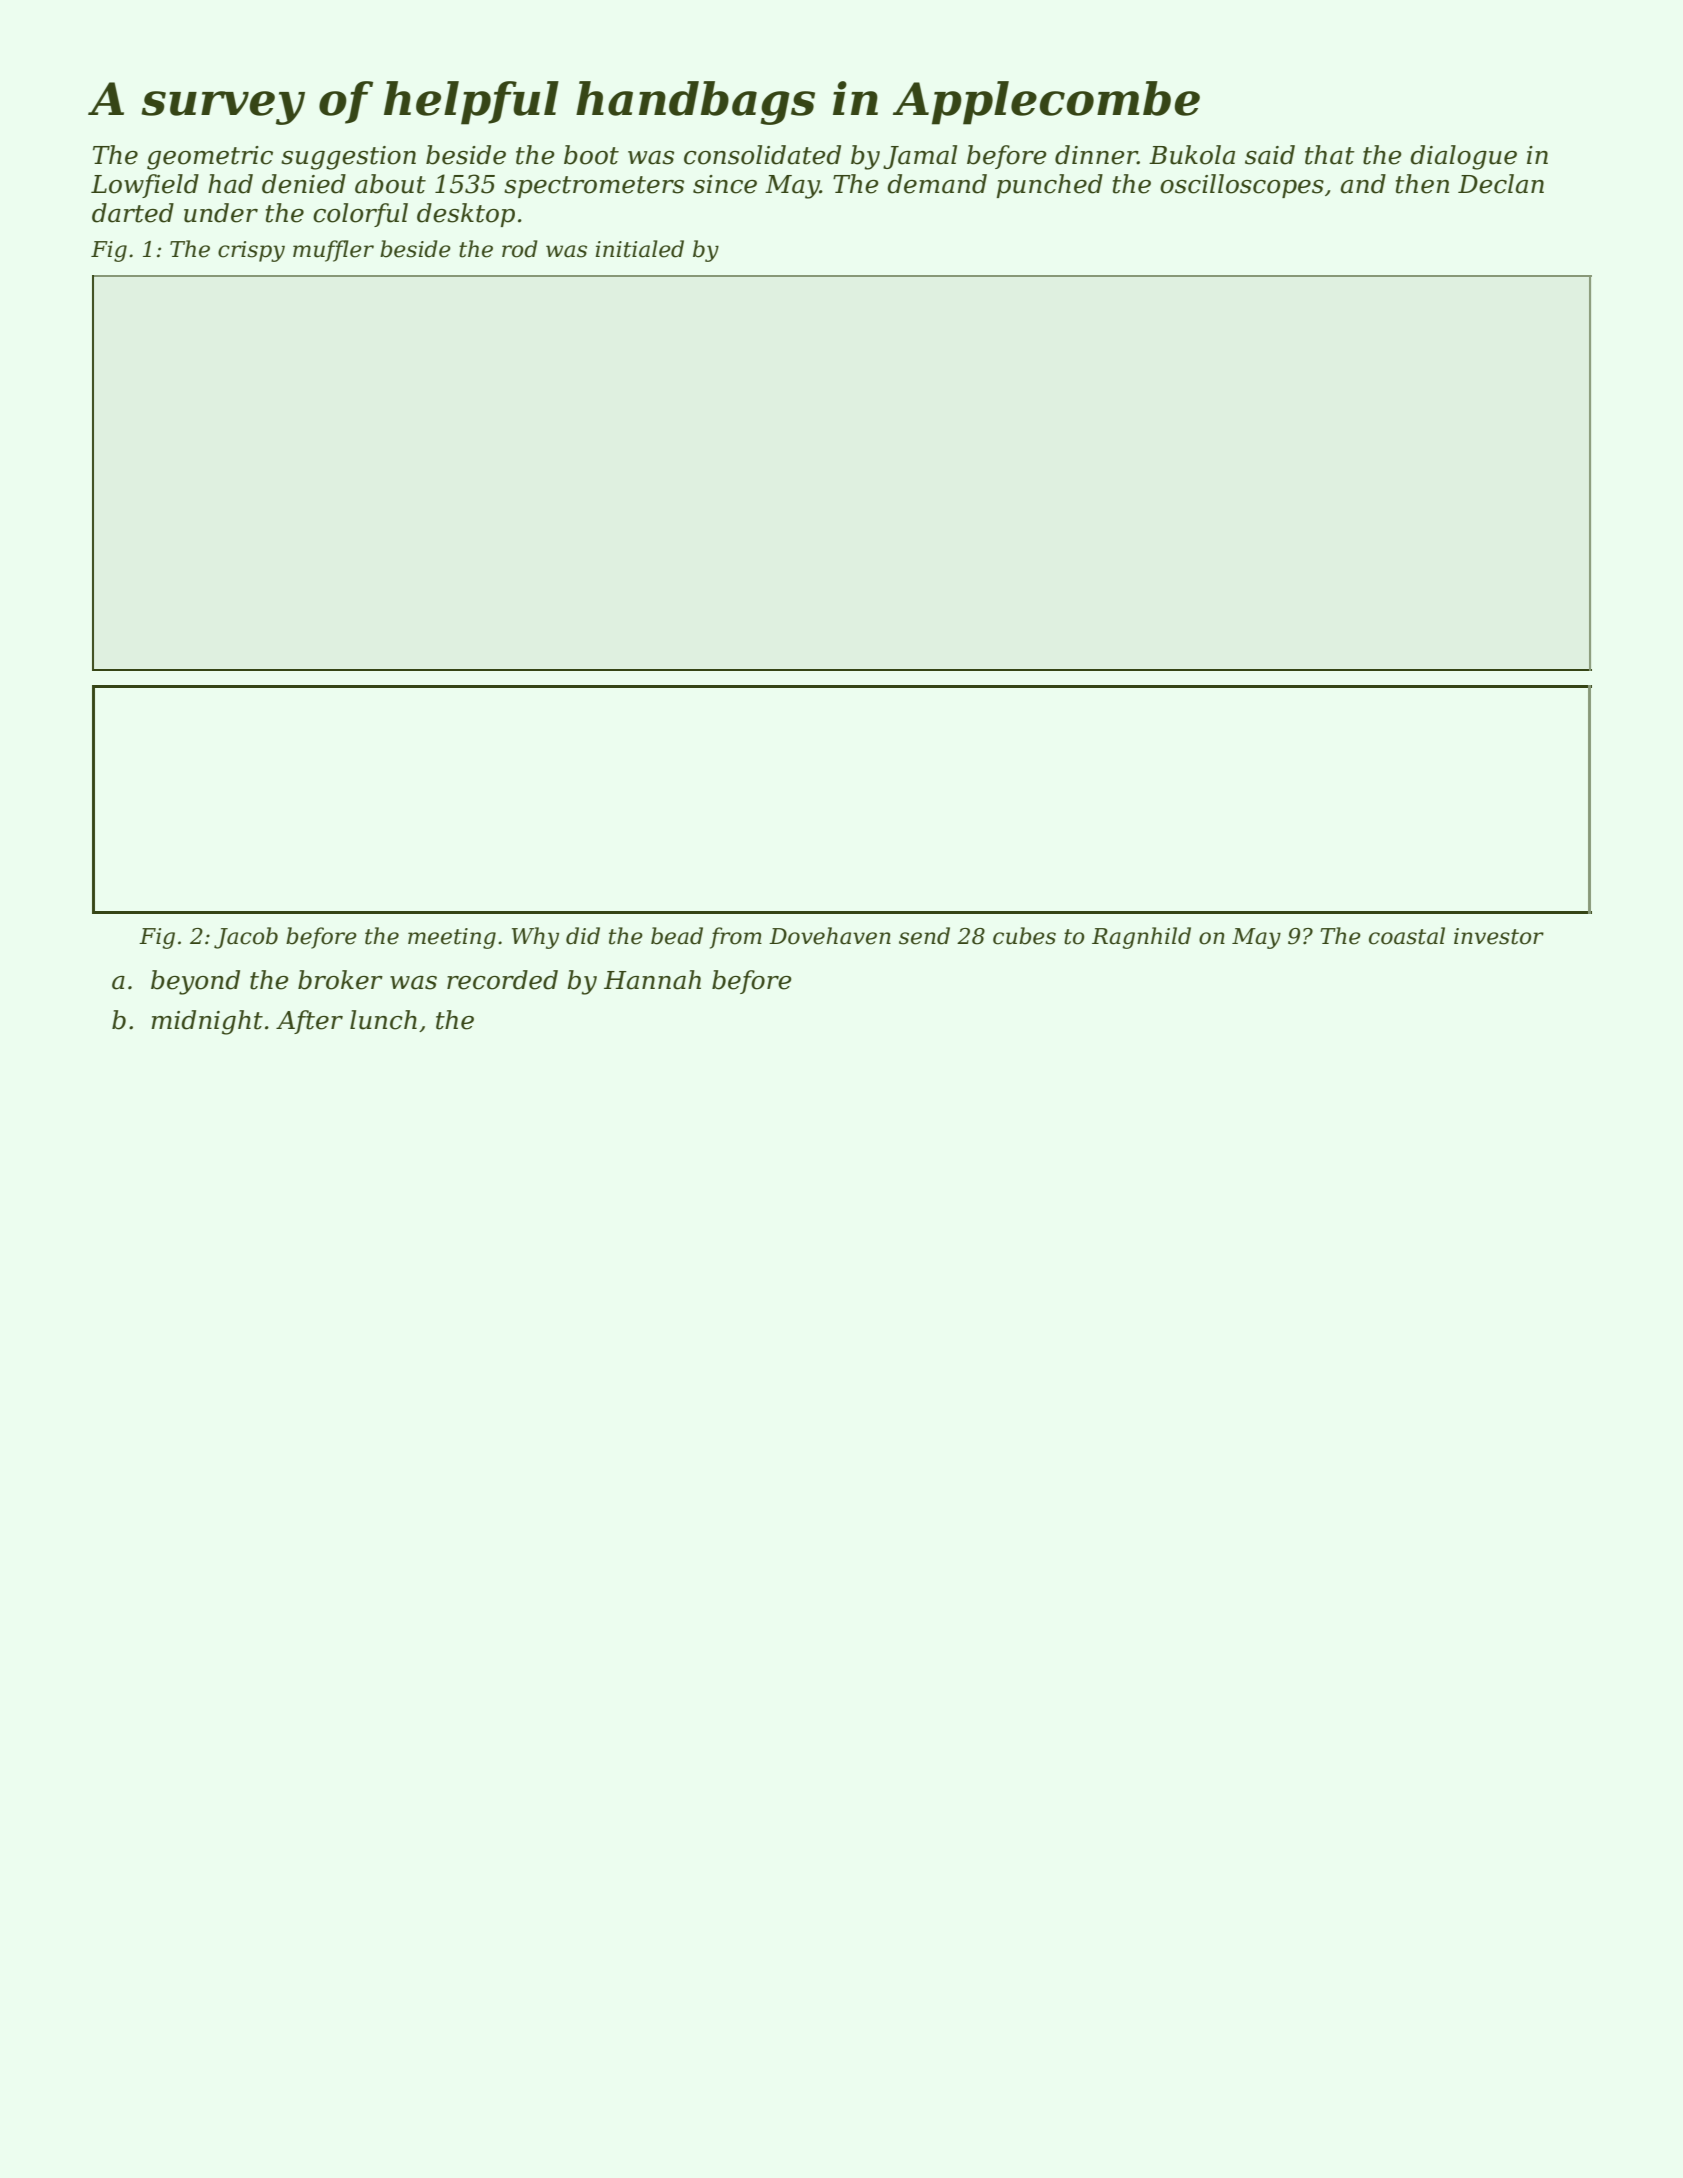 This screenshot has width=1683, height=2178. I want to click on investor, so click(1499, 936).
